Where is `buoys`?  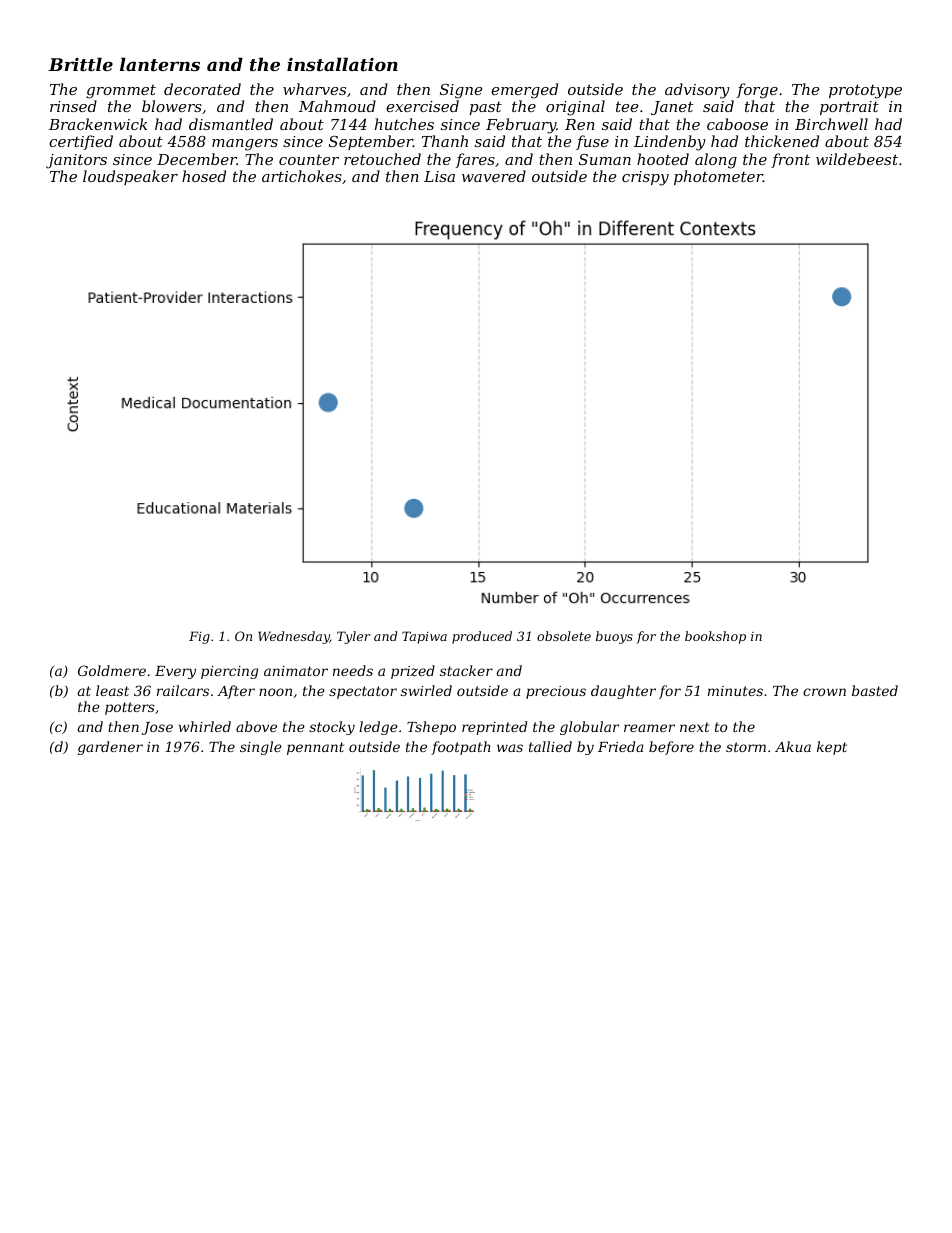
buoys is located at coordinates (614, 637).
